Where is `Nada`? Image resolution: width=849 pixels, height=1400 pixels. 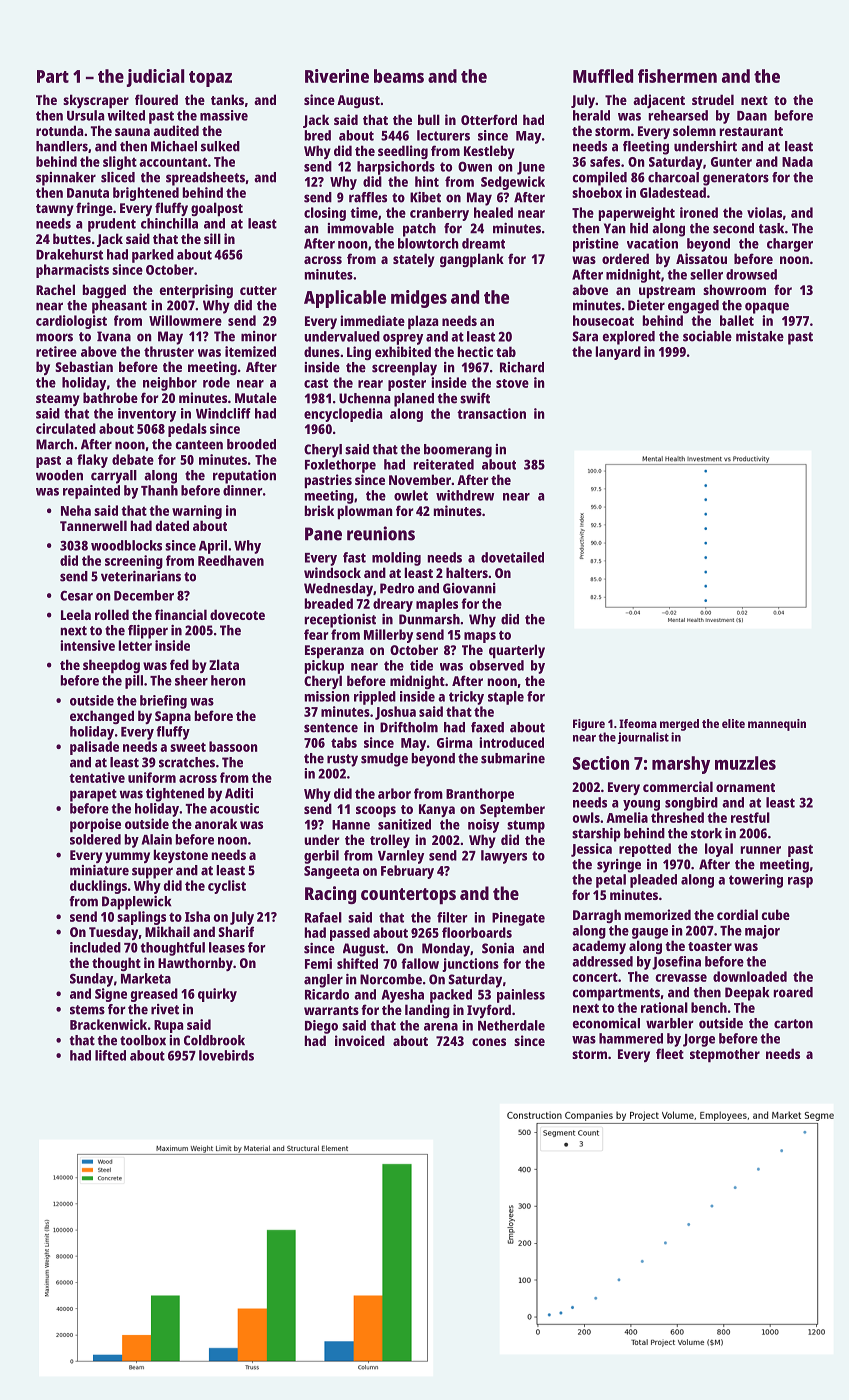 Nada is located at coordinates (797, 161).
